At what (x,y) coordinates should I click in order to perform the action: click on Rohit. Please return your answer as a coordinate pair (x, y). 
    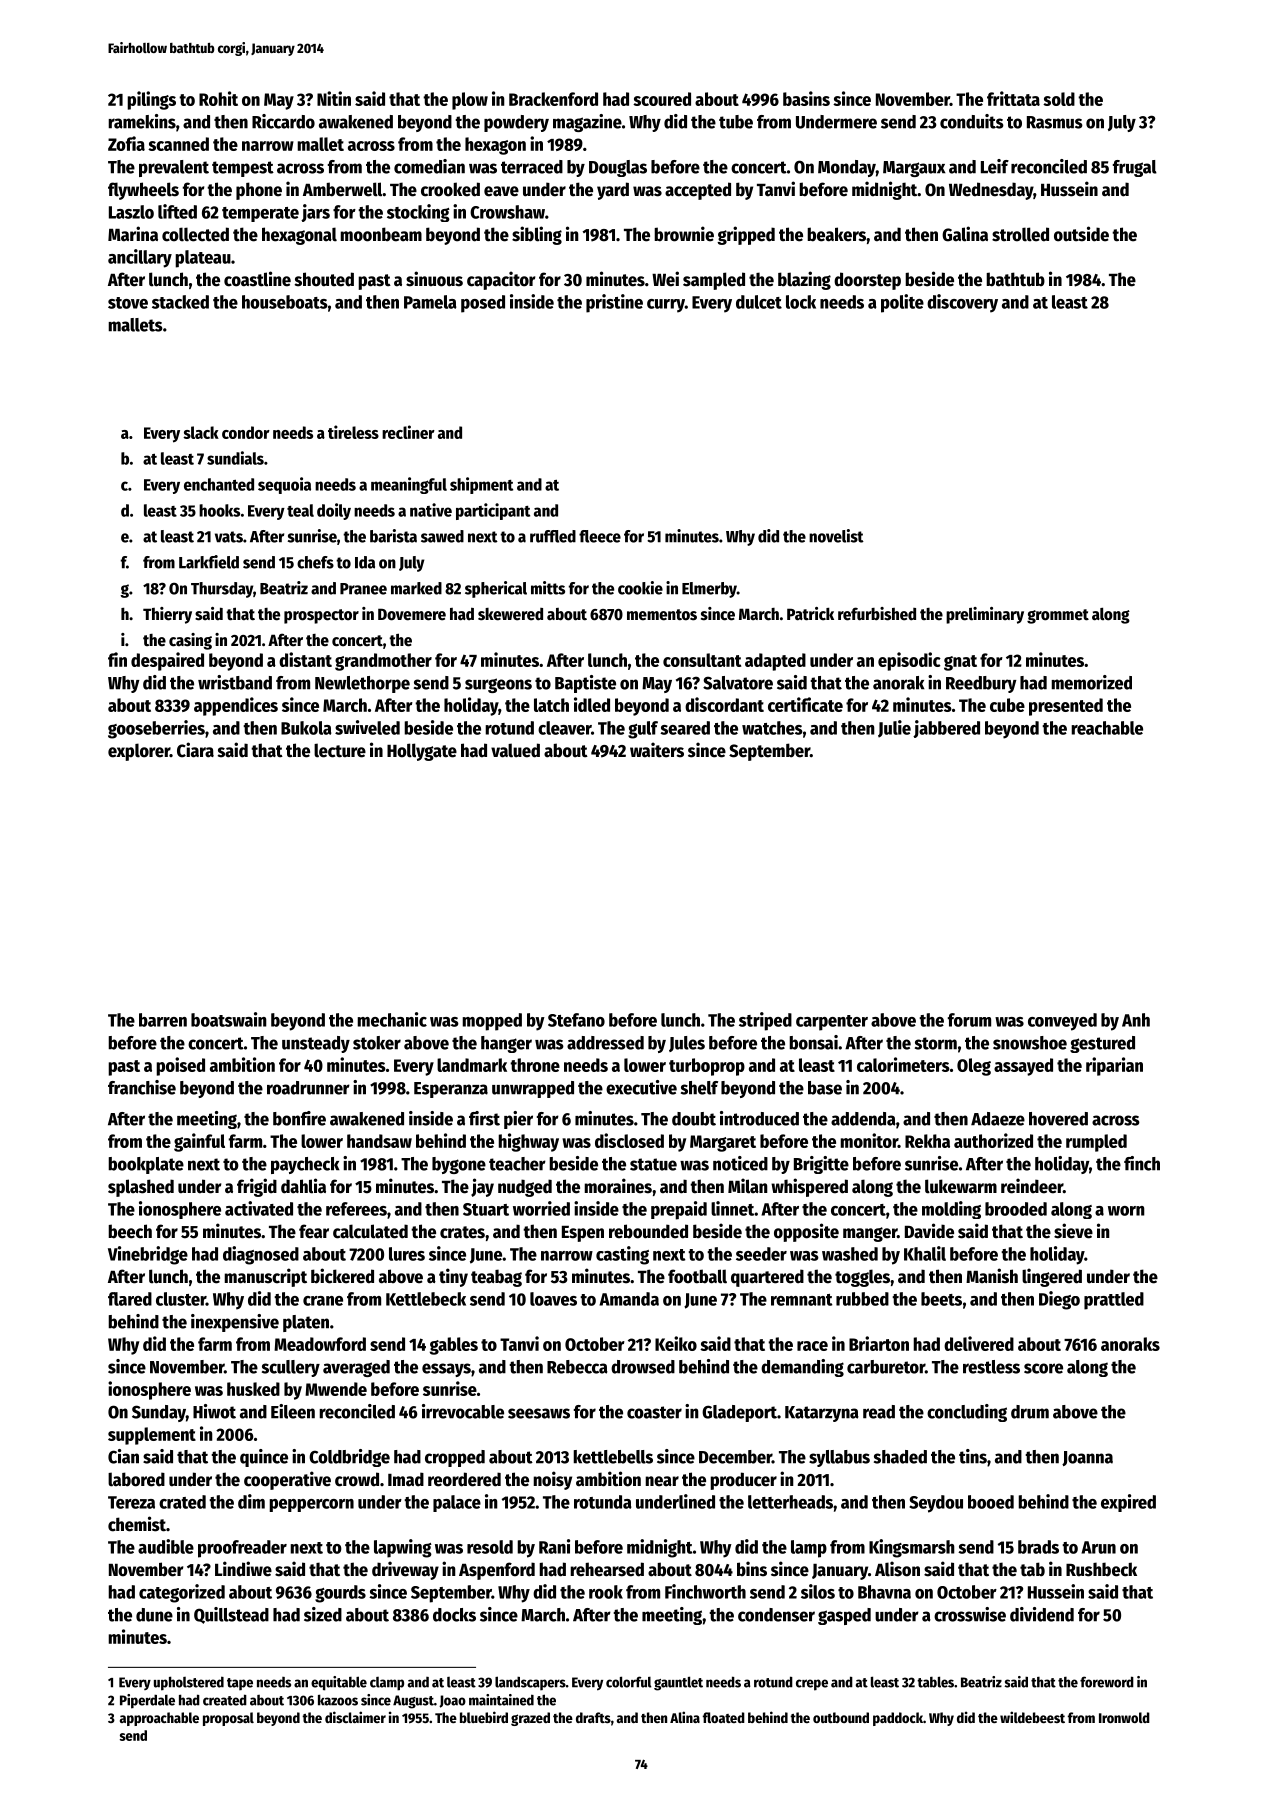
    Looking at the image, I should click on (218, 98).
